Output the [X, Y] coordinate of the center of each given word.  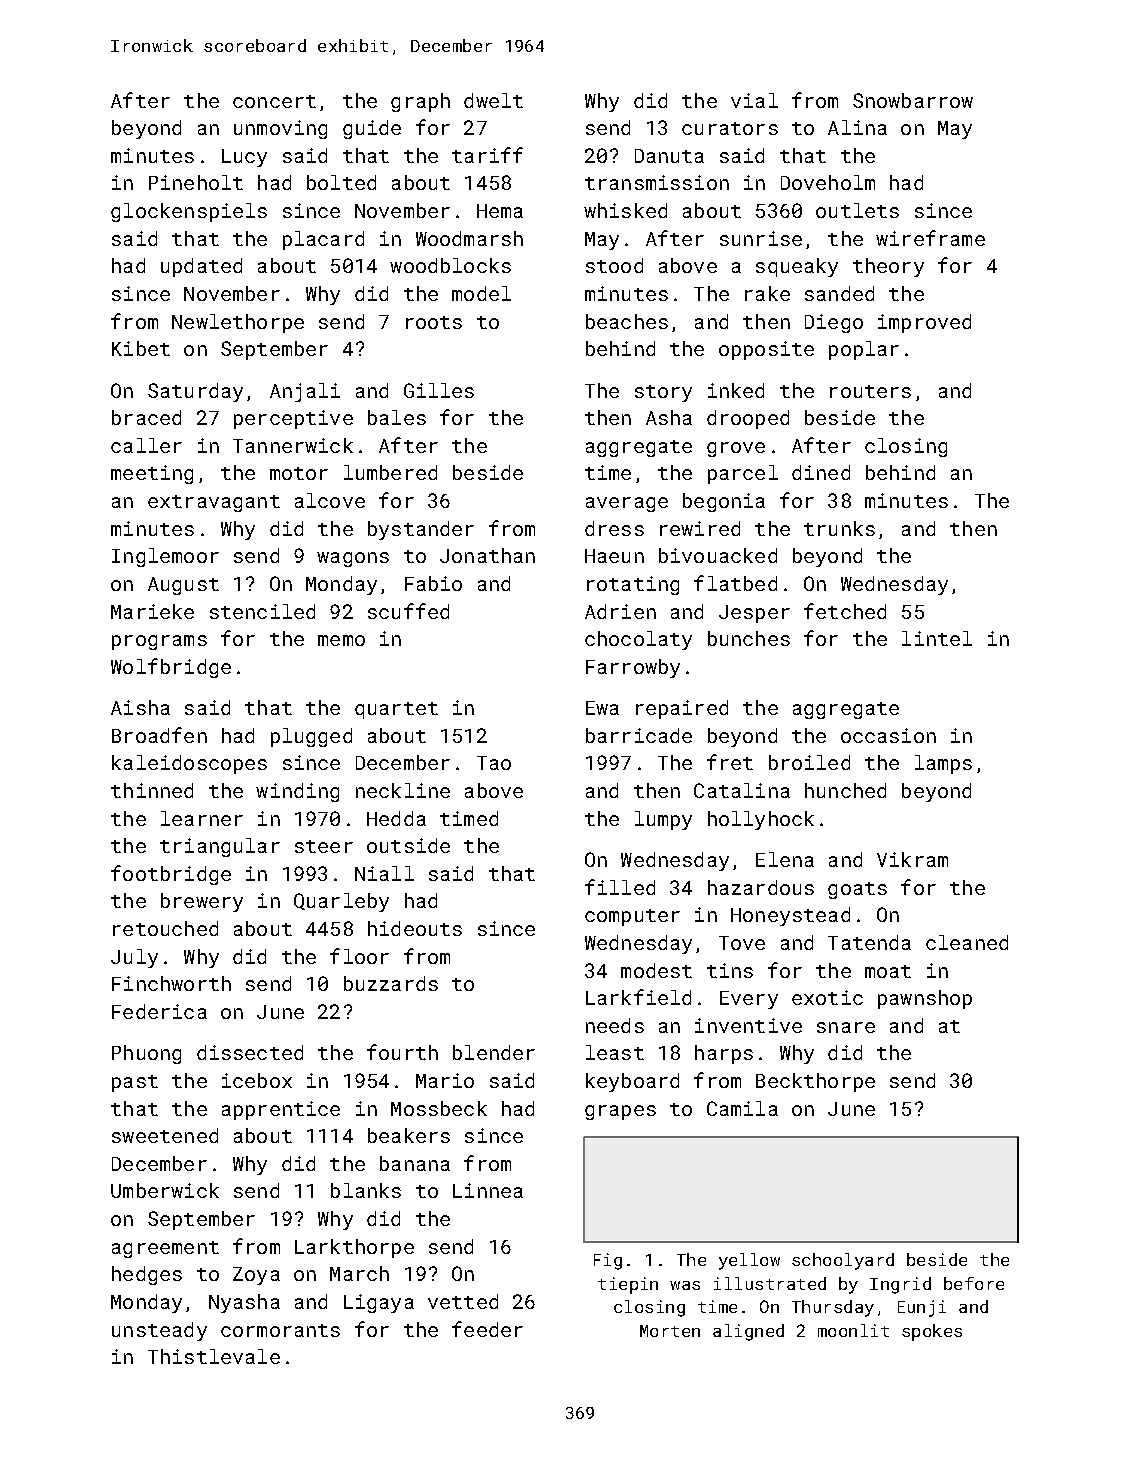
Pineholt [196, 182]
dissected [250, 1052]
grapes [620, 1112]
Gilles [439, 390]
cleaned [967, 942]
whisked [625, 210]
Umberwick [165, 1190]
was [685, 1285]
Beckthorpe [815, 1082]
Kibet [141, 348]
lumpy [663, 820]
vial [754, 100]
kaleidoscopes [189, 764]
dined [821, 472]
